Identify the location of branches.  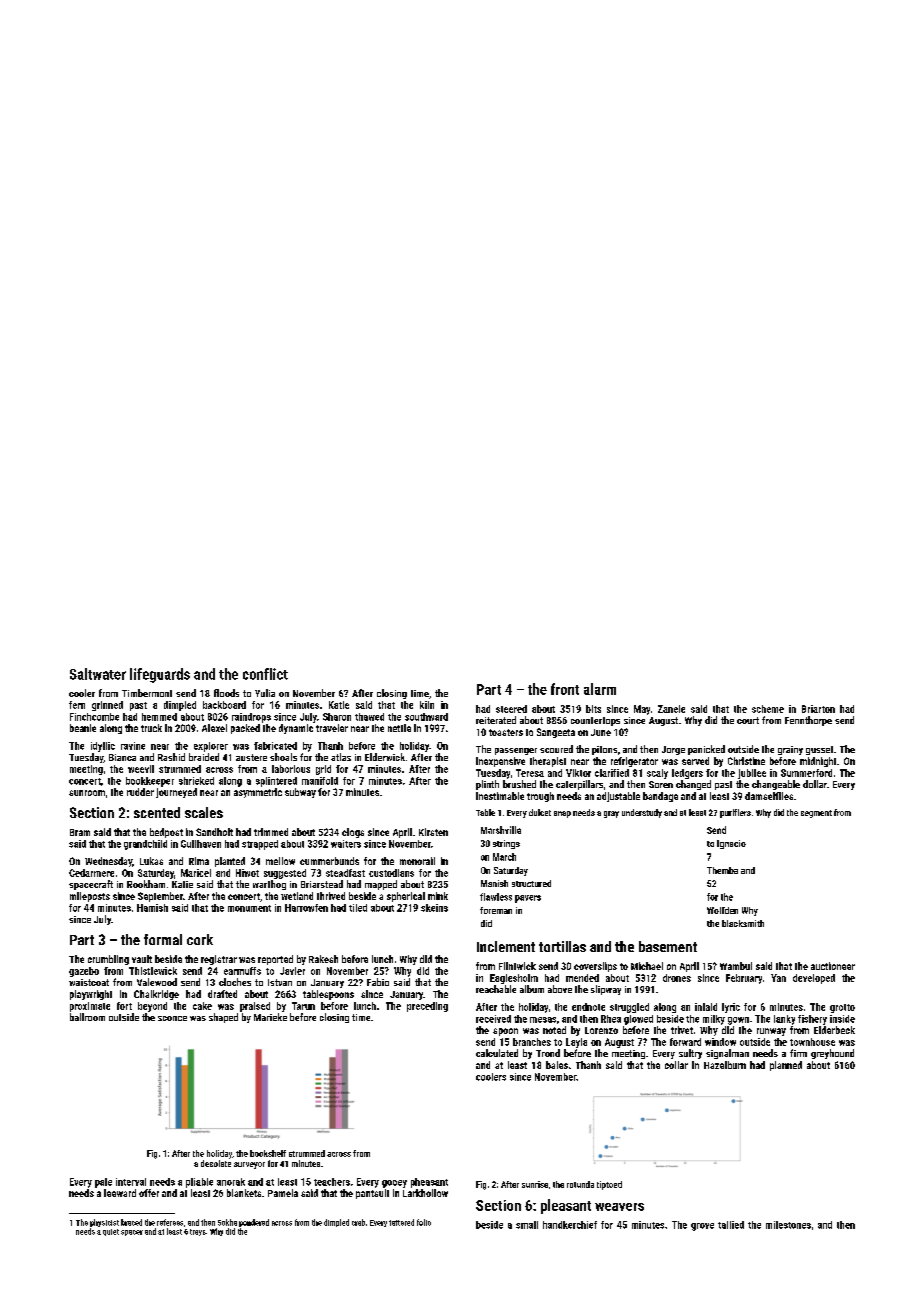
(532, 1042).
